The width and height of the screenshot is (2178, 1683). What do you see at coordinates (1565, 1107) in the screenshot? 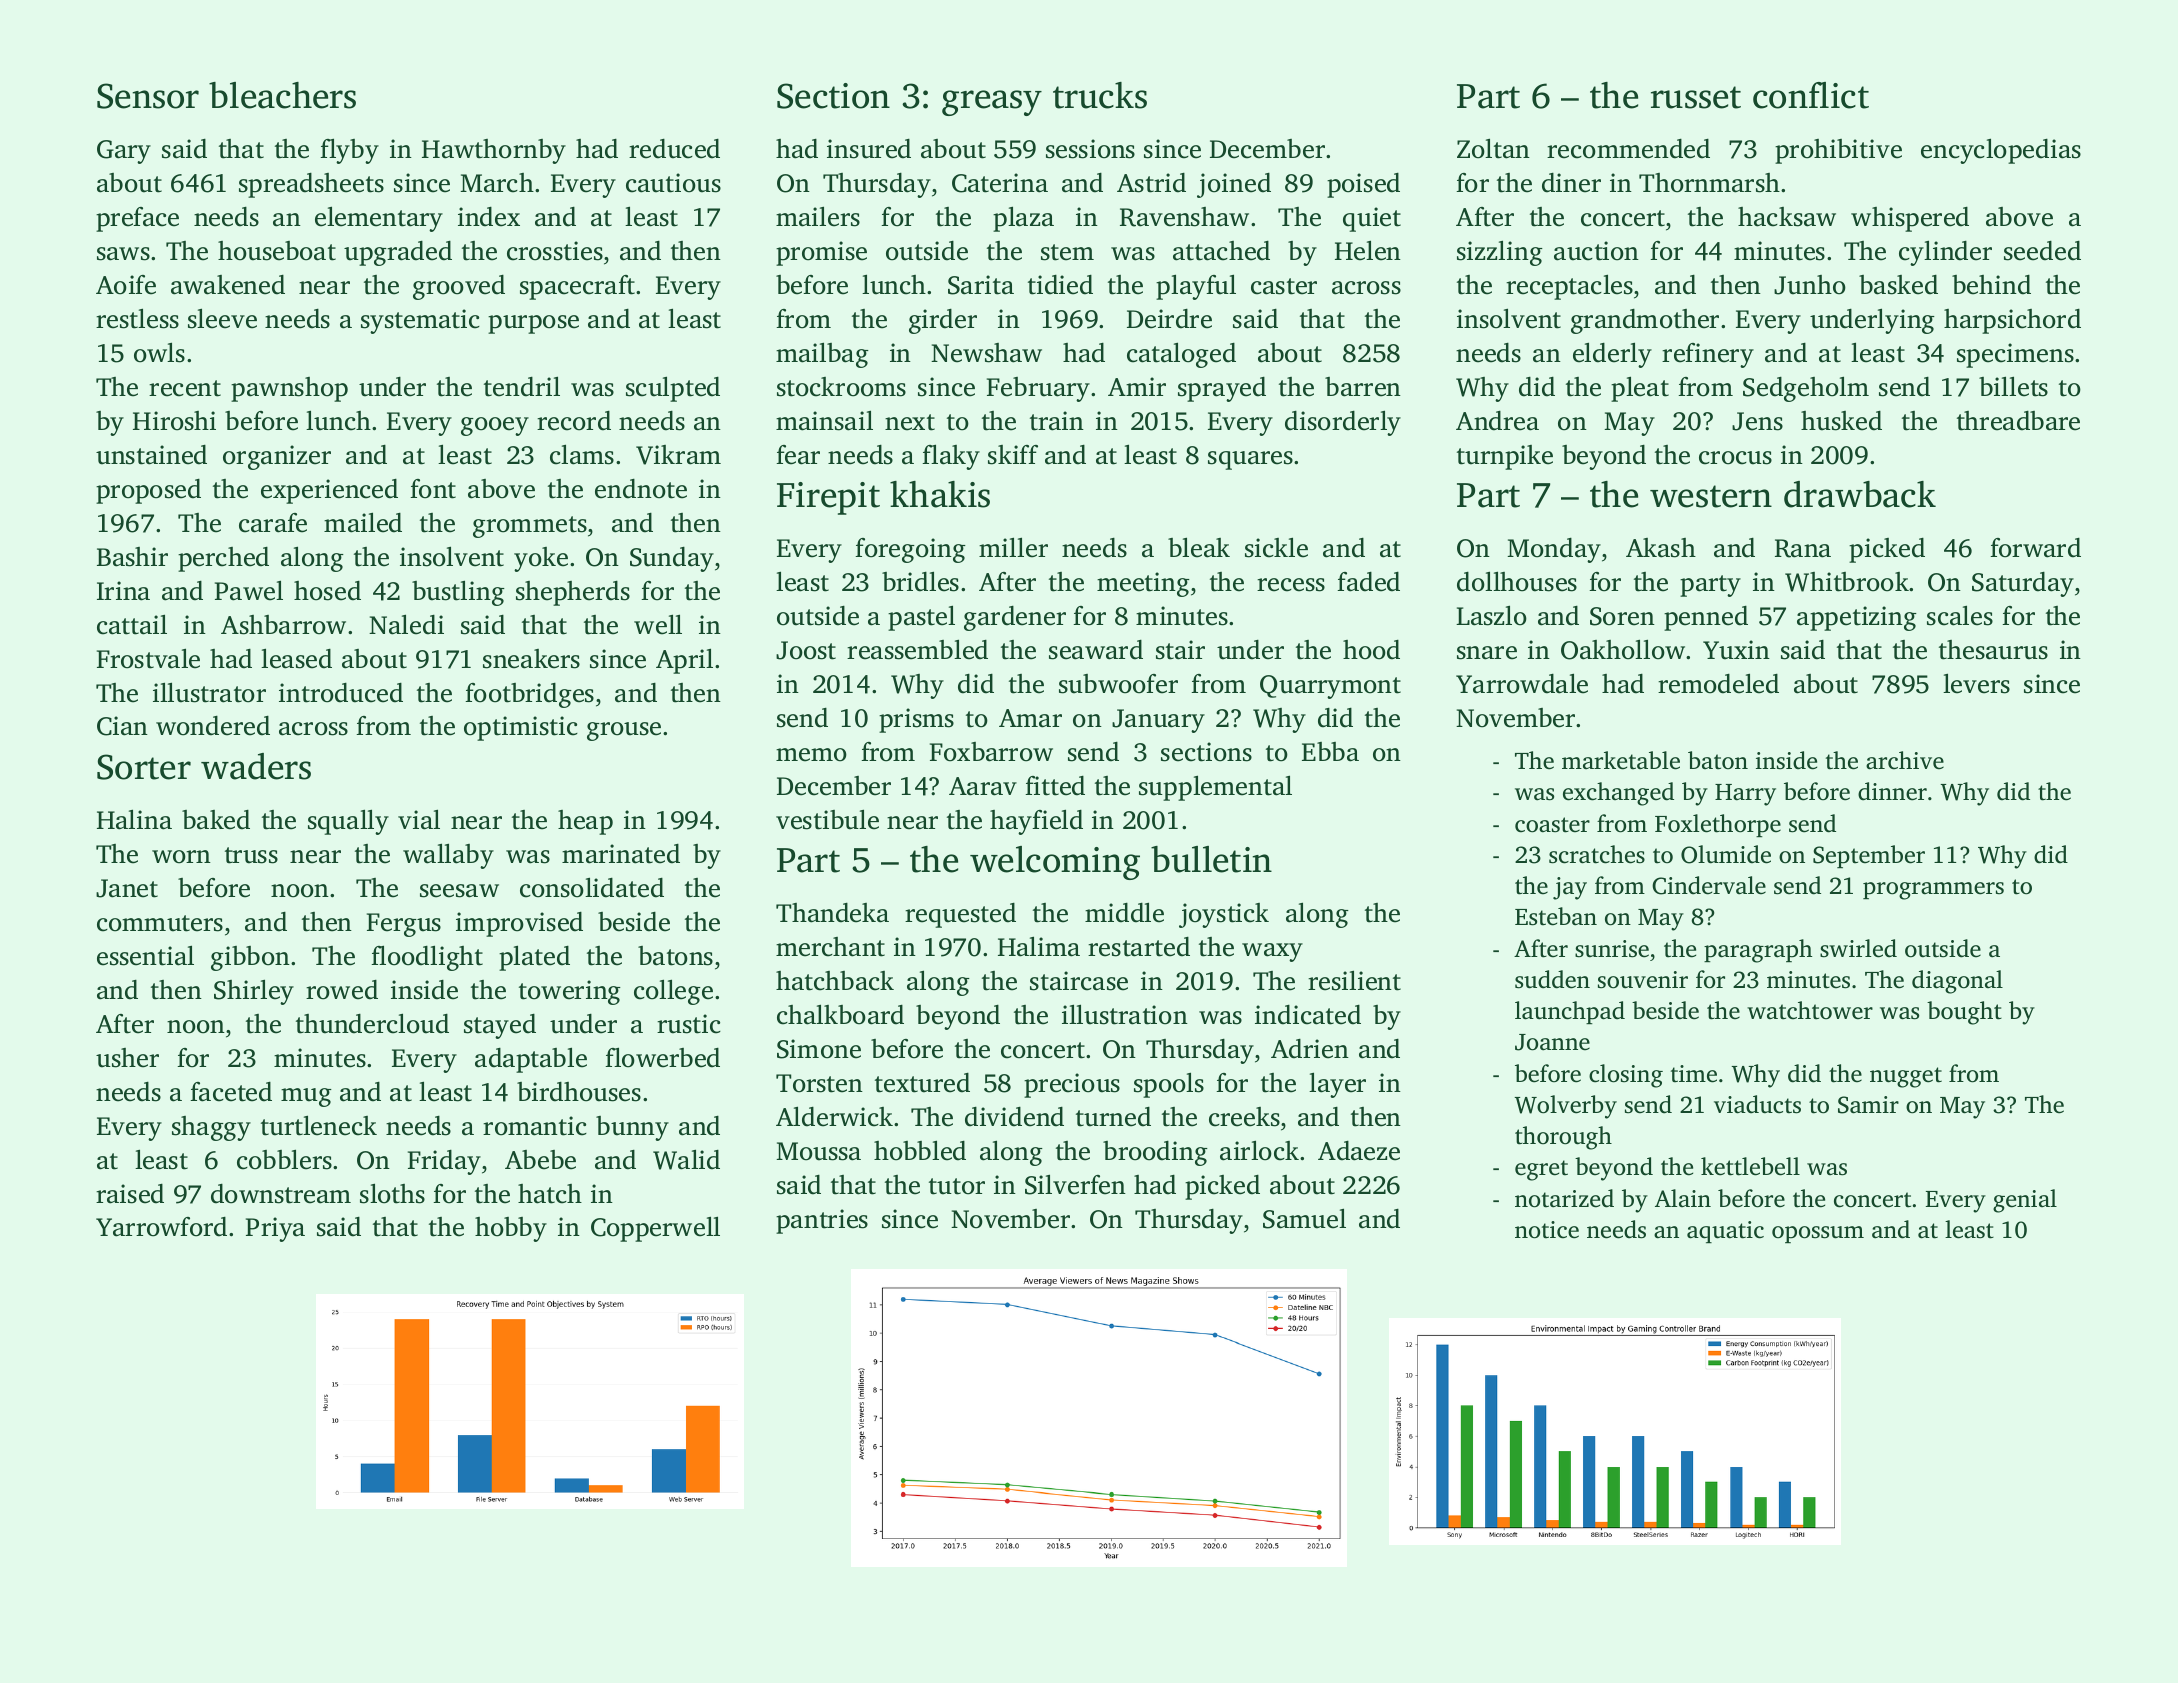
I see `Wolverby` at bounding box center [1565, 1107].
